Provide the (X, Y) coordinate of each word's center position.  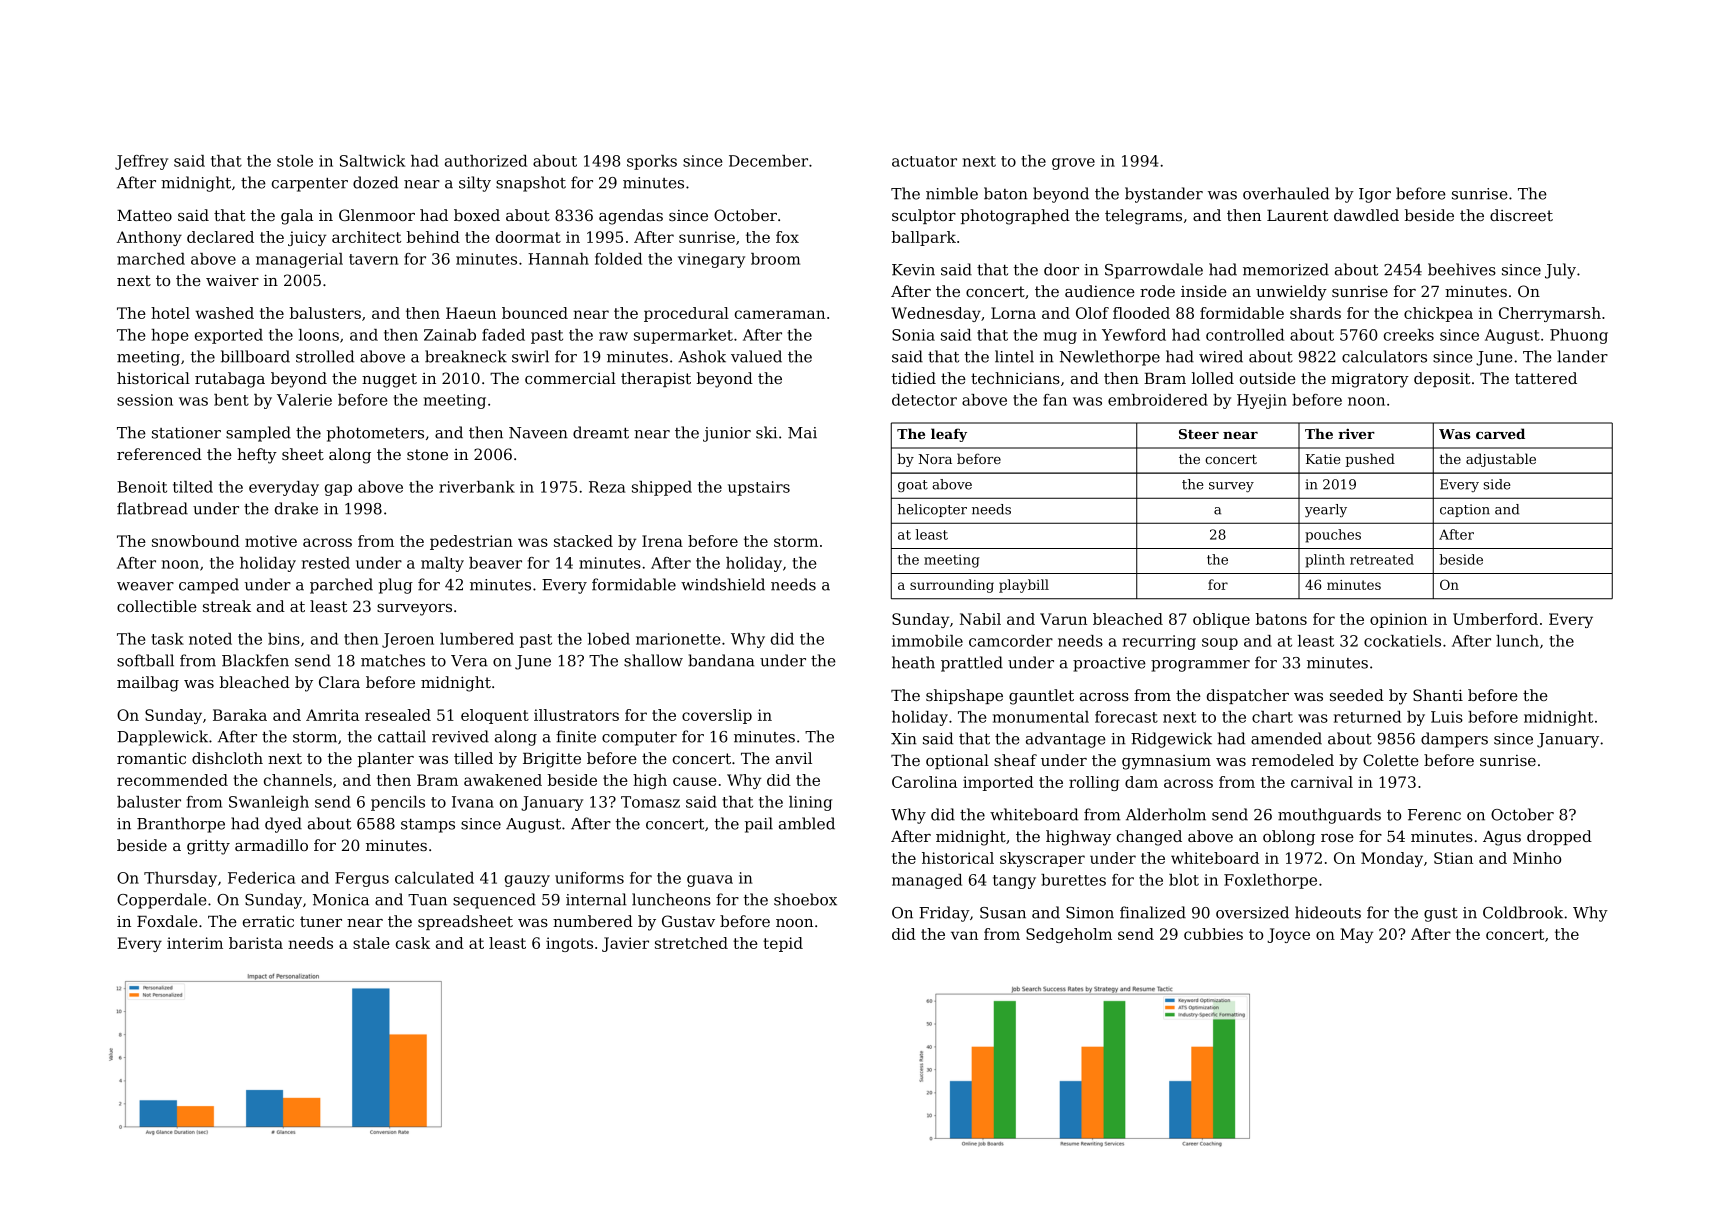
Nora (935, 459)
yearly (1326, 510)
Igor (1375, 195)
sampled (258, 434)
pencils (398, 803)
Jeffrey (141, 162)
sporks (652, 162)
